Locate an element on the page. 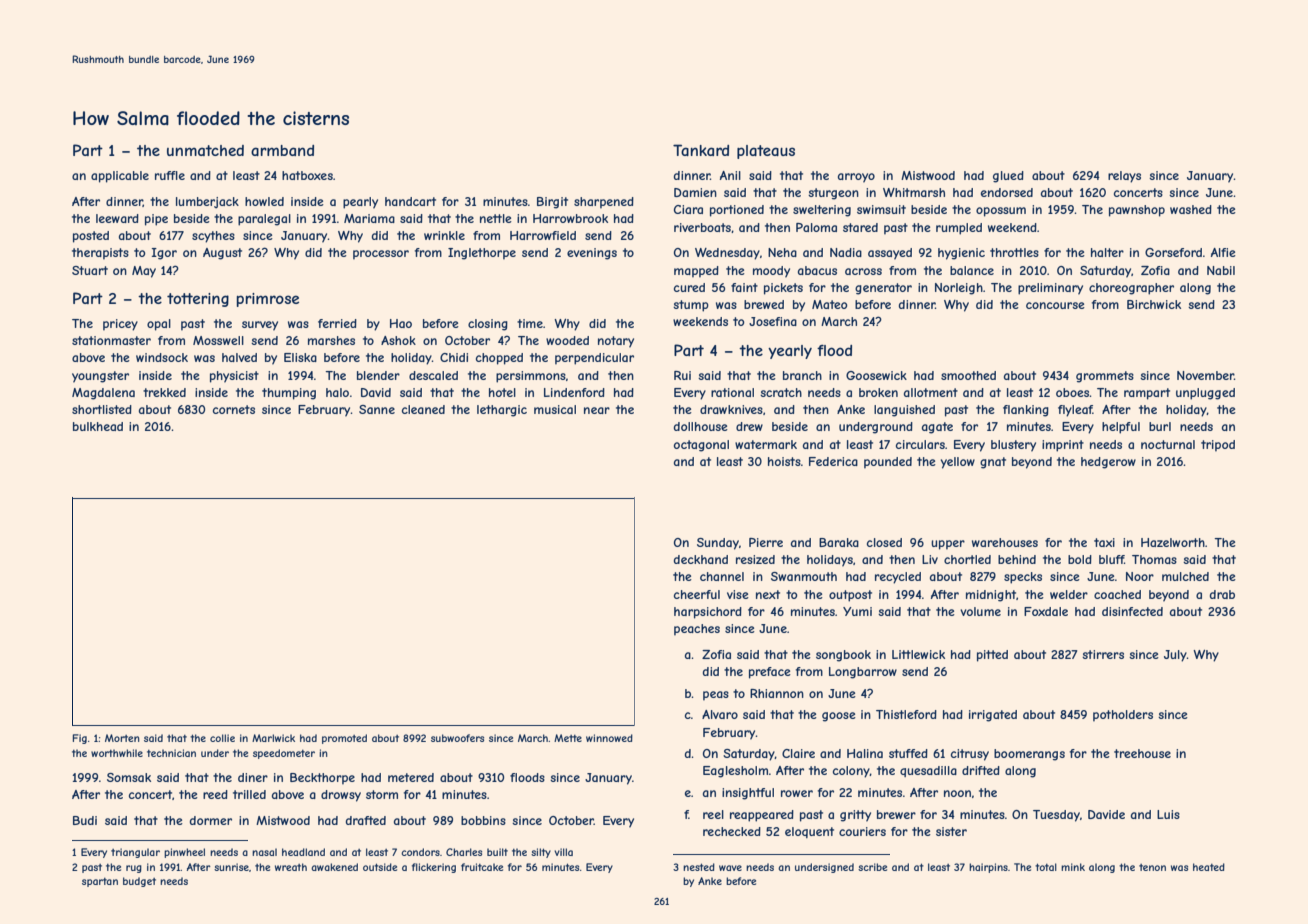 The height and width of the document is (924, 1308). halter is located at coordinates (1107, 252).
